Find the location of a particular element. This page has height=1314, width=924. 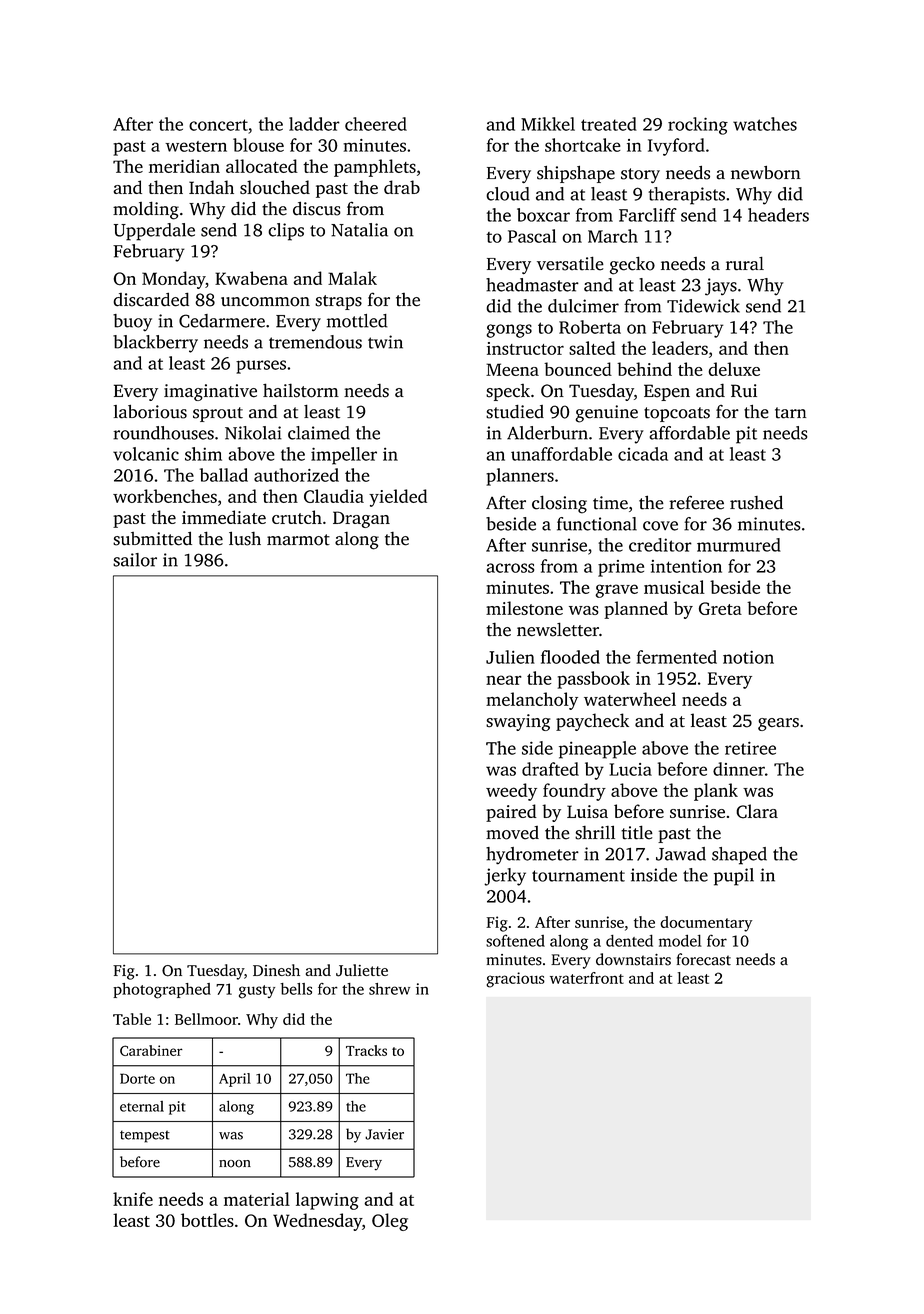

bottles is located at coordinates (207, 1220).
